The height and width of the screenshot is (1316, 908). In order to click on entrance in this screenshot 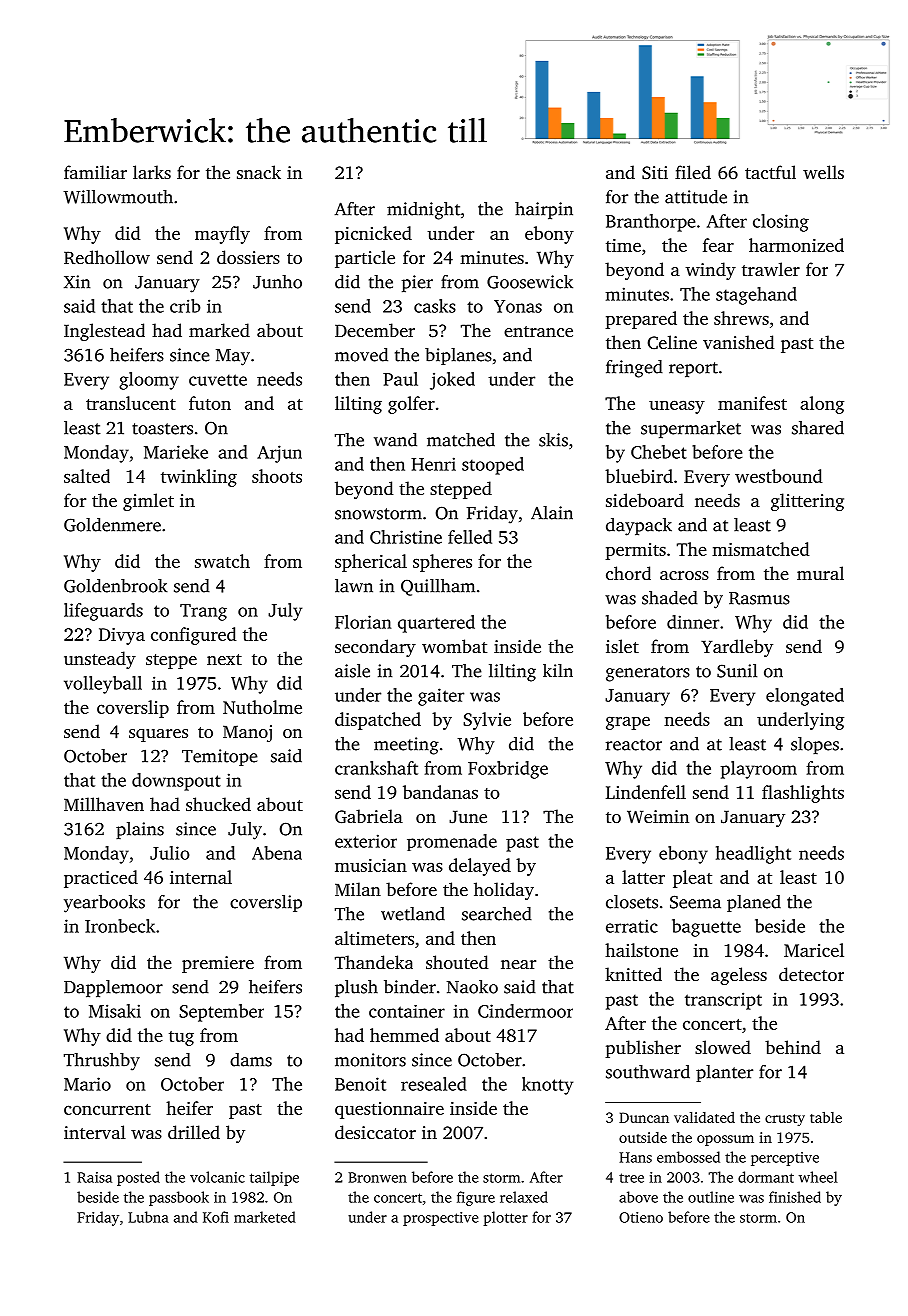, I will do `click(538, 331)`.
